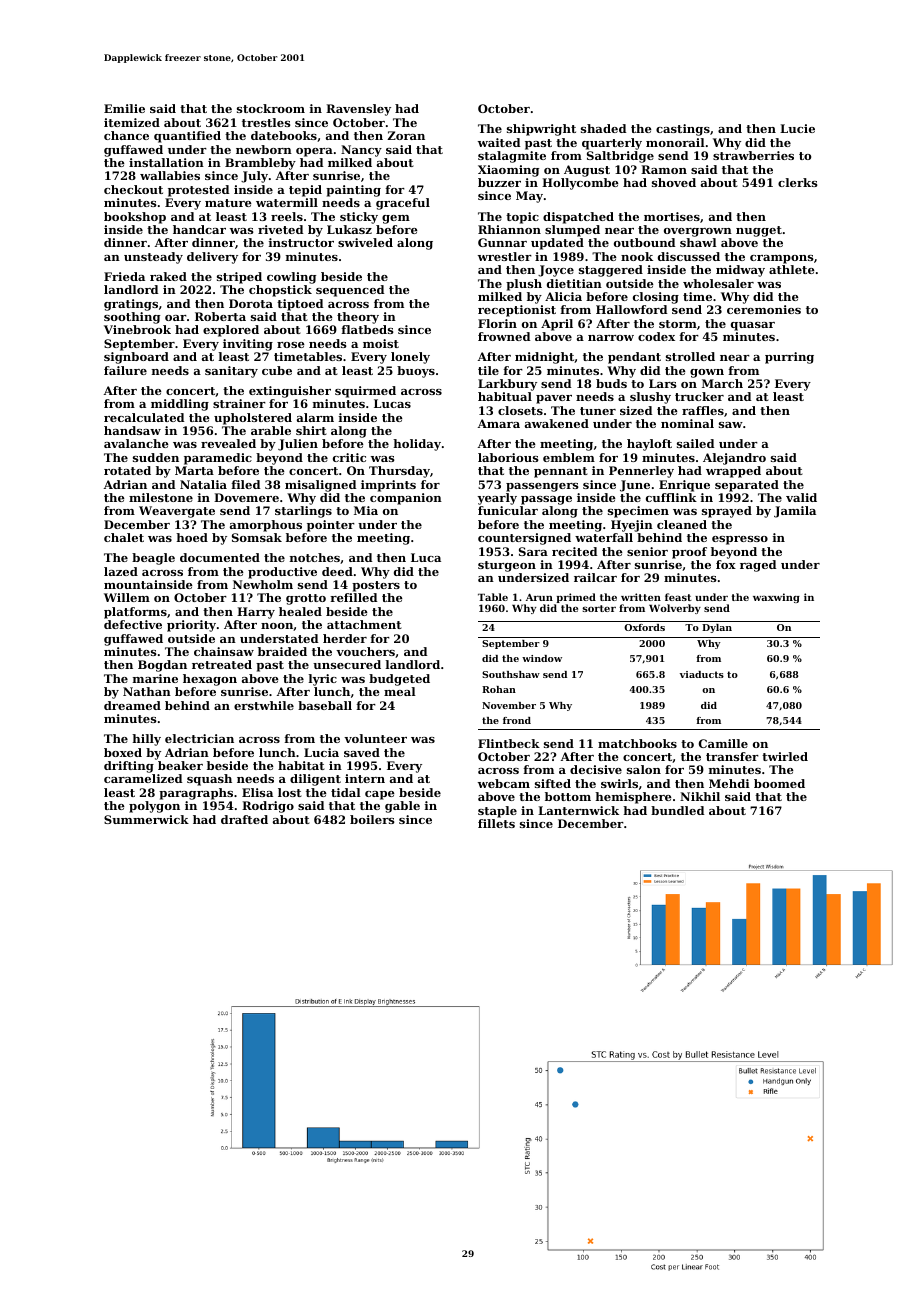 The width and height of the page is (924, 1308). What do you see at coordinates (220, 316) in the page?
I see `Roberta` at bounding box center [220, 316].
